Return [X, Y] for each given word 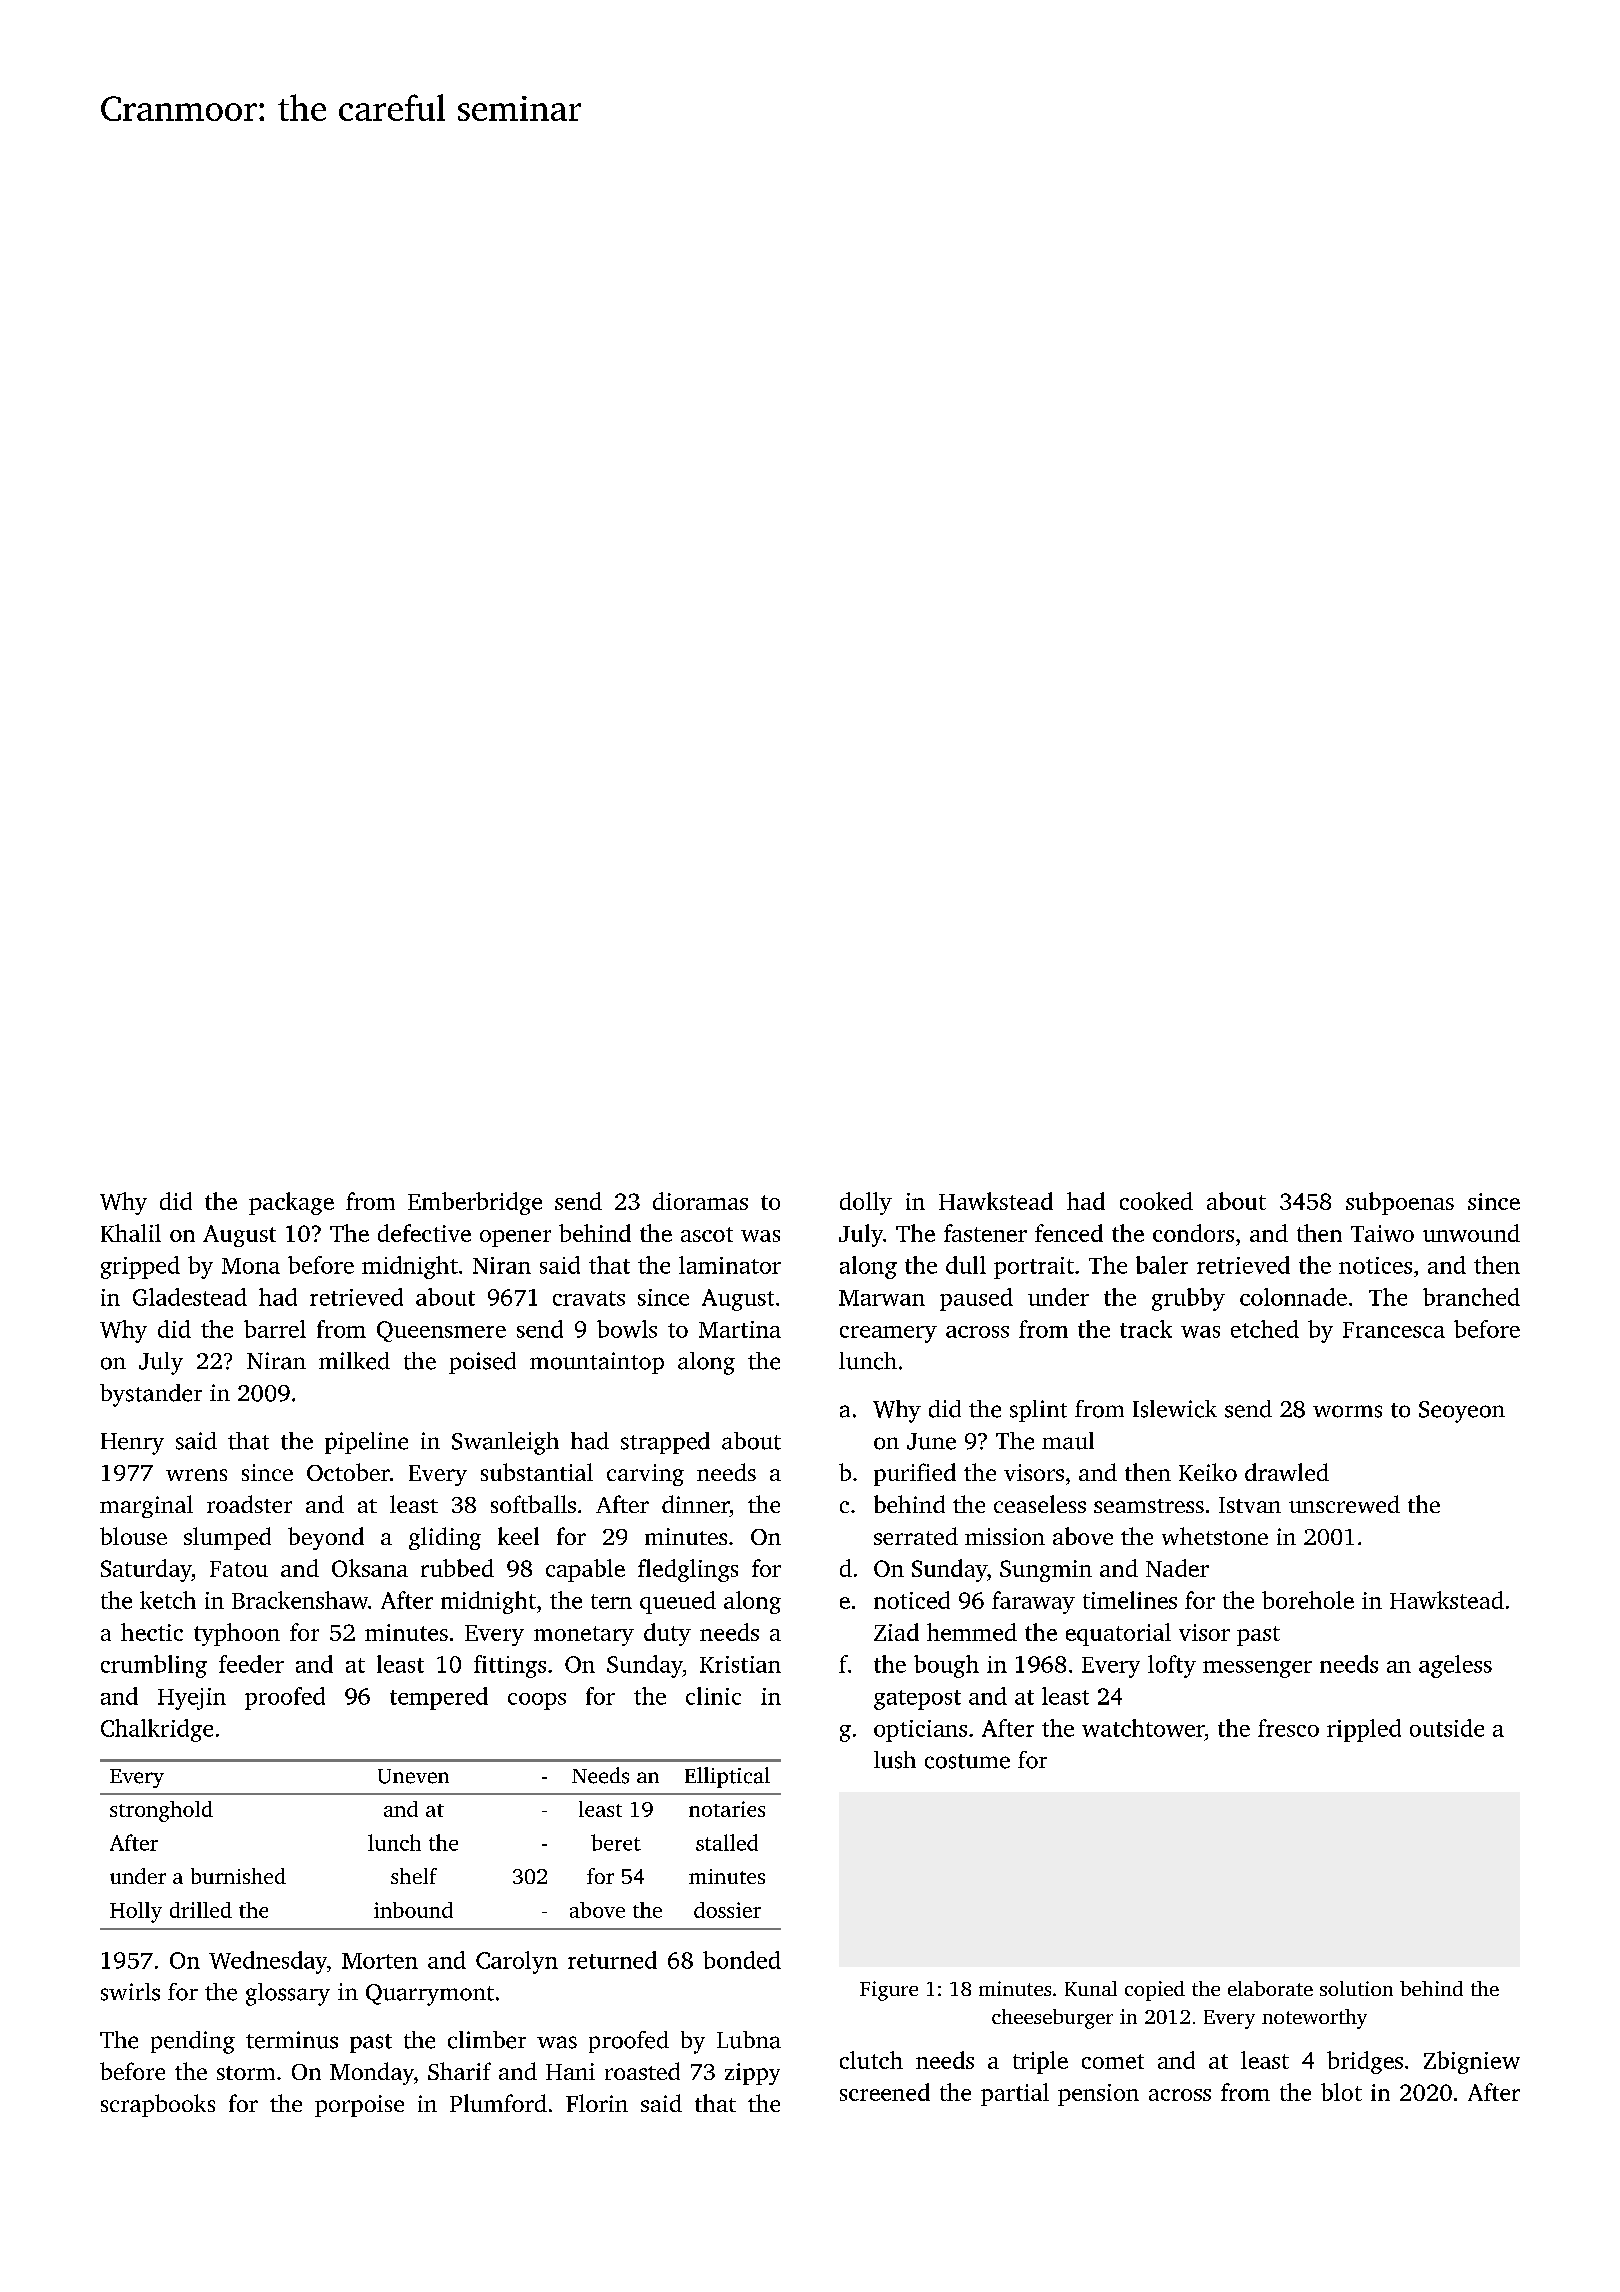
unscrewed [1344, 1504]
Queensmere [441, 1331]
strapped [665, 1443]
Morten [380, 1961]
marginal [146, 1506]
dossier [727, 1910]
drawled [1287, 1472]
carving [645, 1475]
